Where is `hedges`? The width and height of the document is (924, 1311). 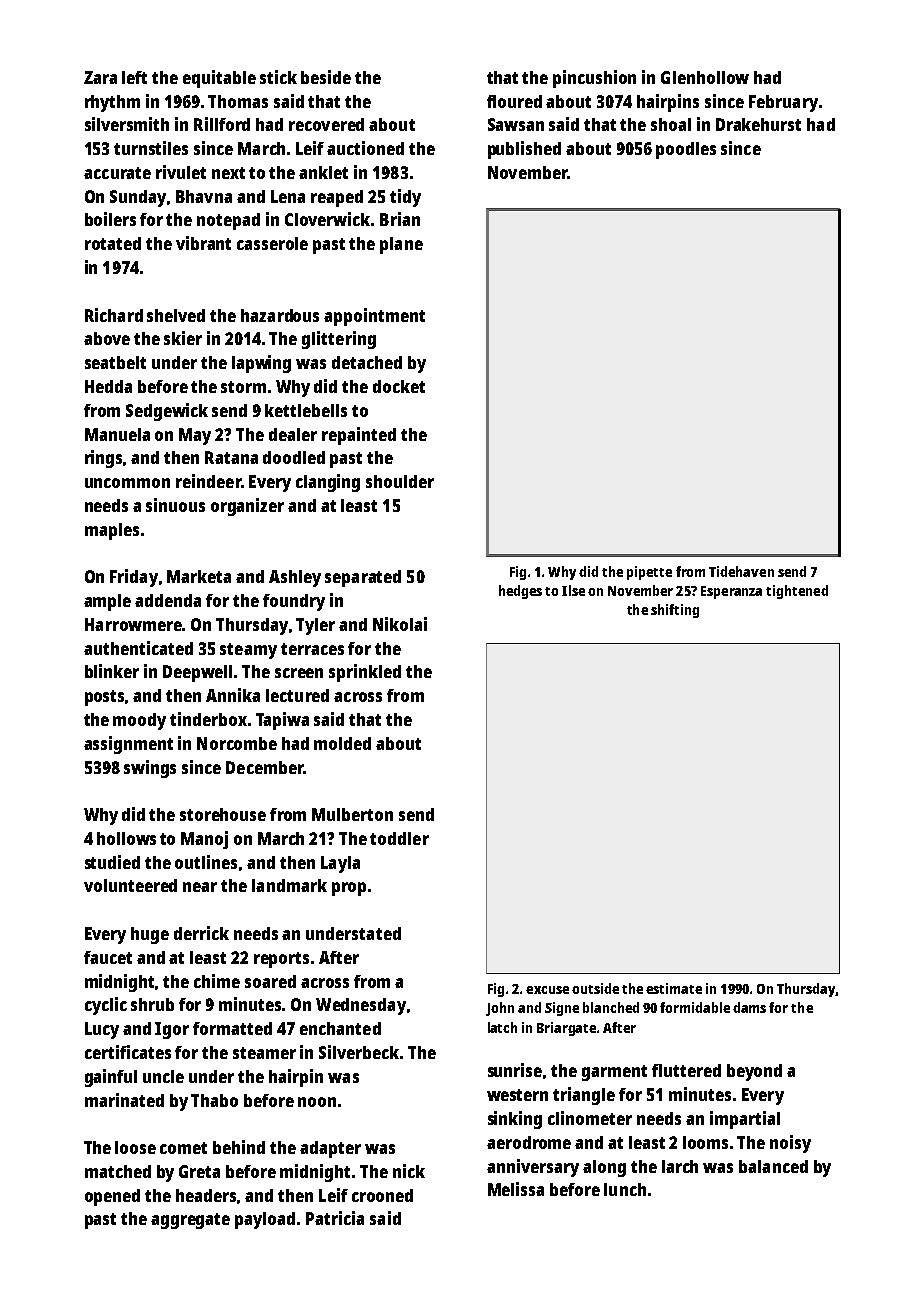 hedges is located at coordinates (520, 592).
